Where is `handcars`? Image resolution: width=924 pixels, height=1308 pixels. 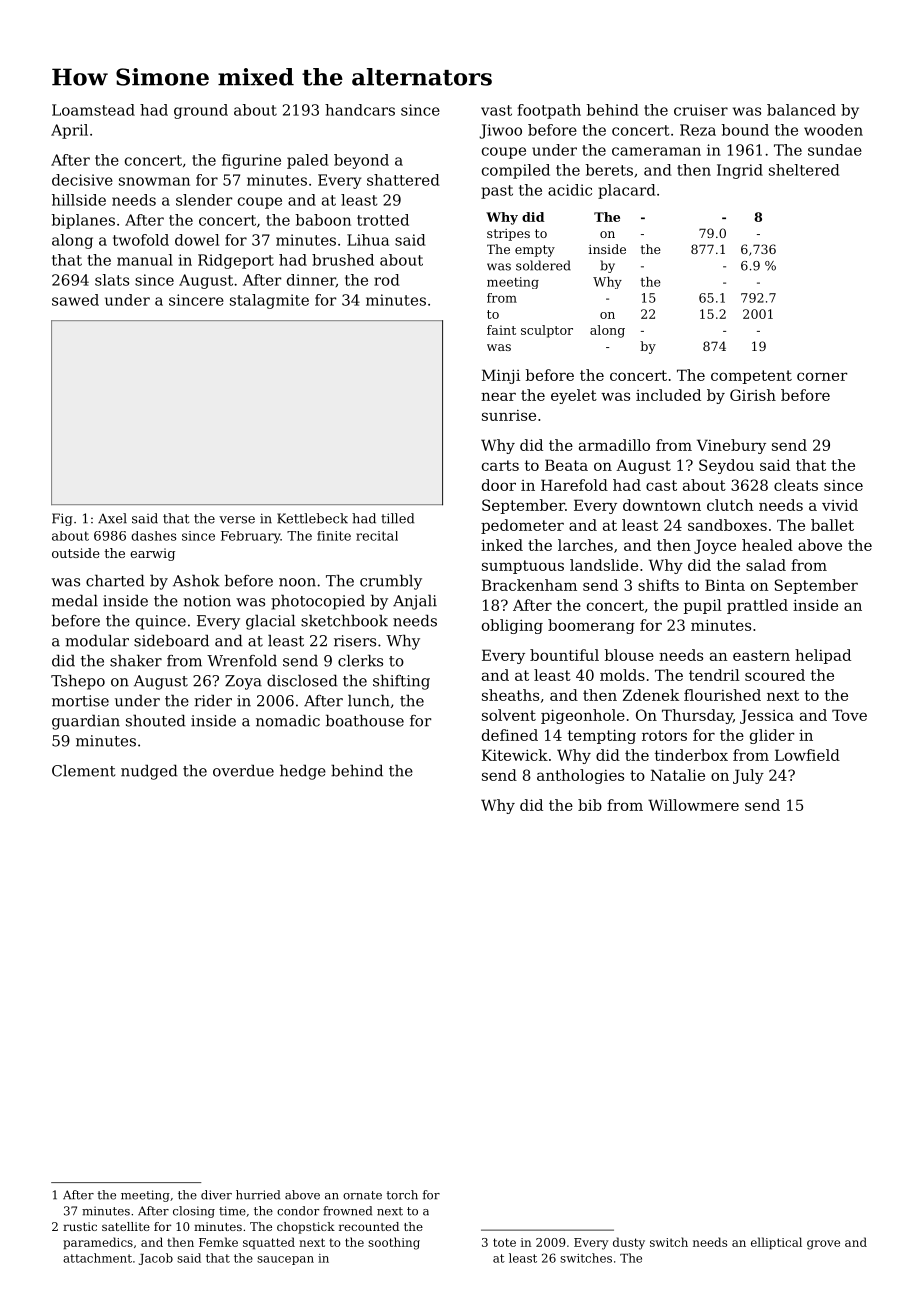
handcars is located at coordinates (360, 110).
